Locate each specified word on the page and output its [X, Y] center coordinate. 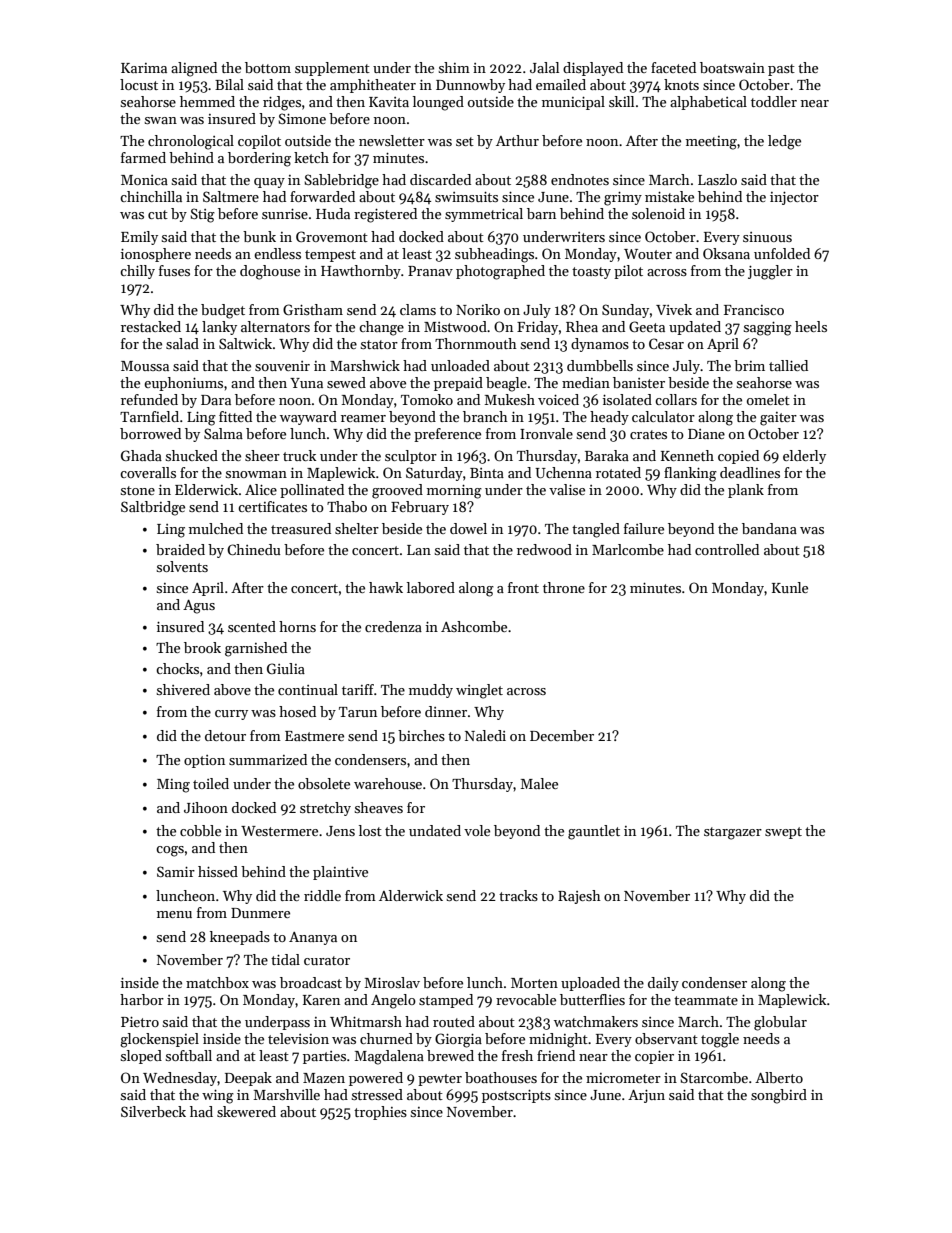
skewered [246, 1111]
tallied [788, 365]
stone [138, 490]
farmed [143, 157]
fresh [517, 1055]
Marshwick [365, 365]
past [781, 70]
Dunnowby [470, 86]
